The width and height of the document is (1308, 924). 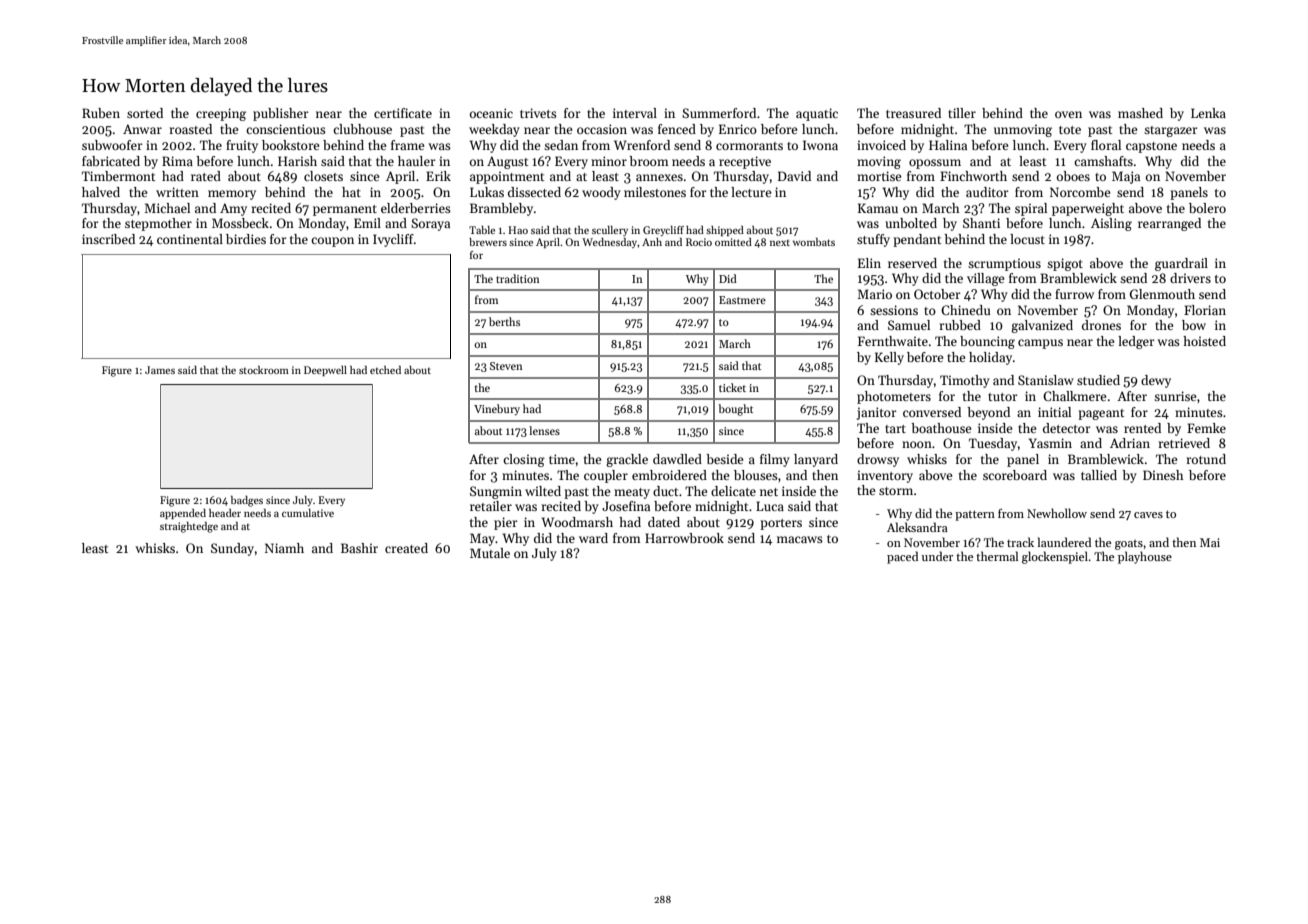 What do you see at coordinates (160, 370) in the document?
I see `James` at bounding box center [160, 370].
